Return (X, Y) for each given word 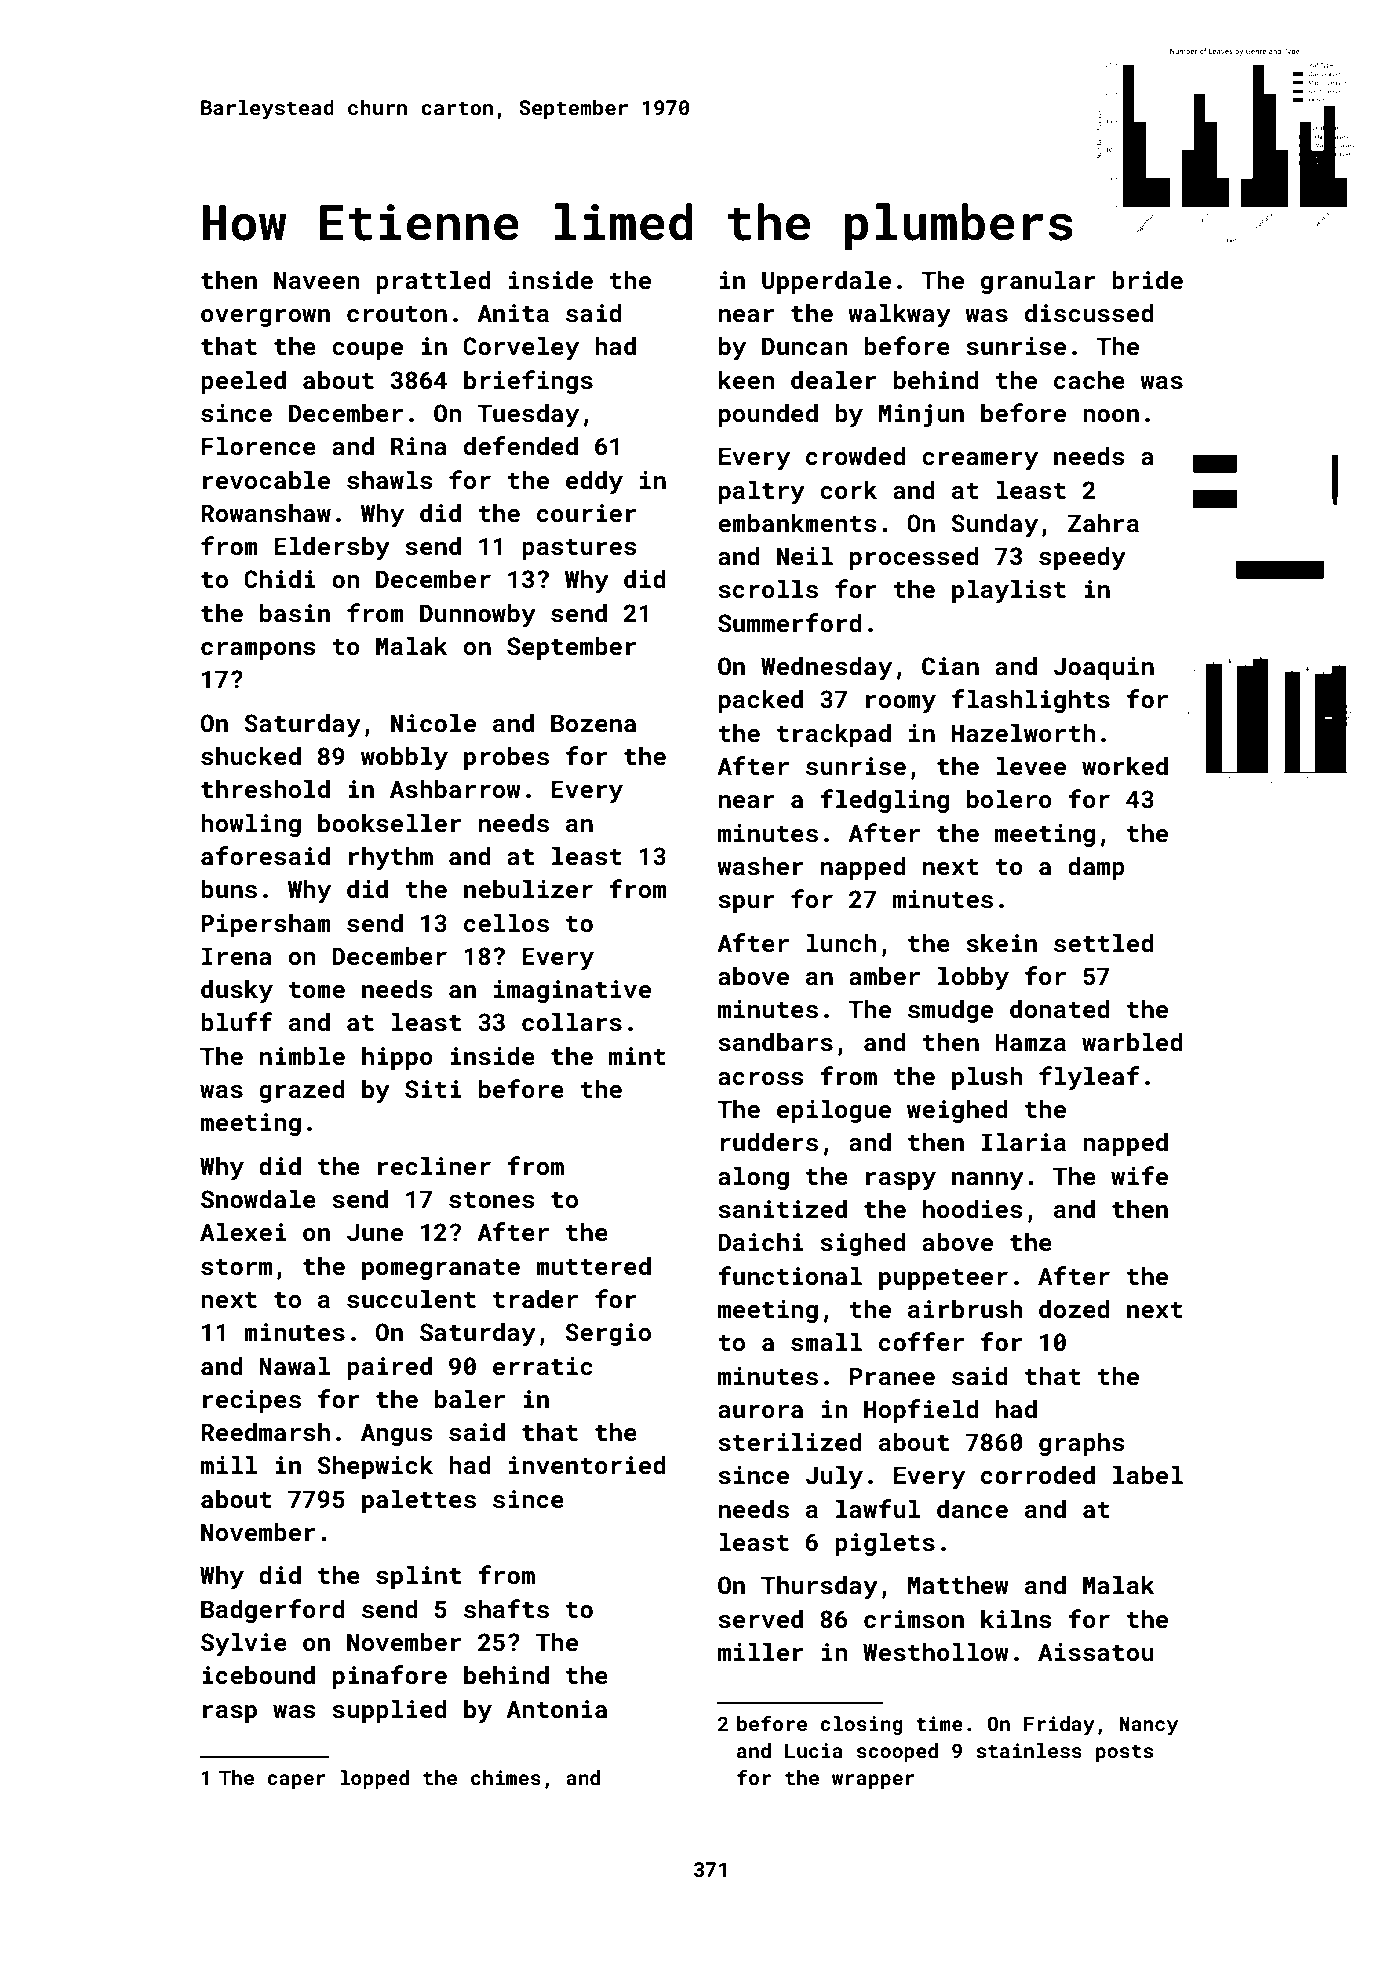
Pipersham (266, 925)
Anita (513, 313)
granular (1038, 282)
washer (760, 866)
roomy (901, 704)
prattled (433, 282)
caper (296, 1781)
